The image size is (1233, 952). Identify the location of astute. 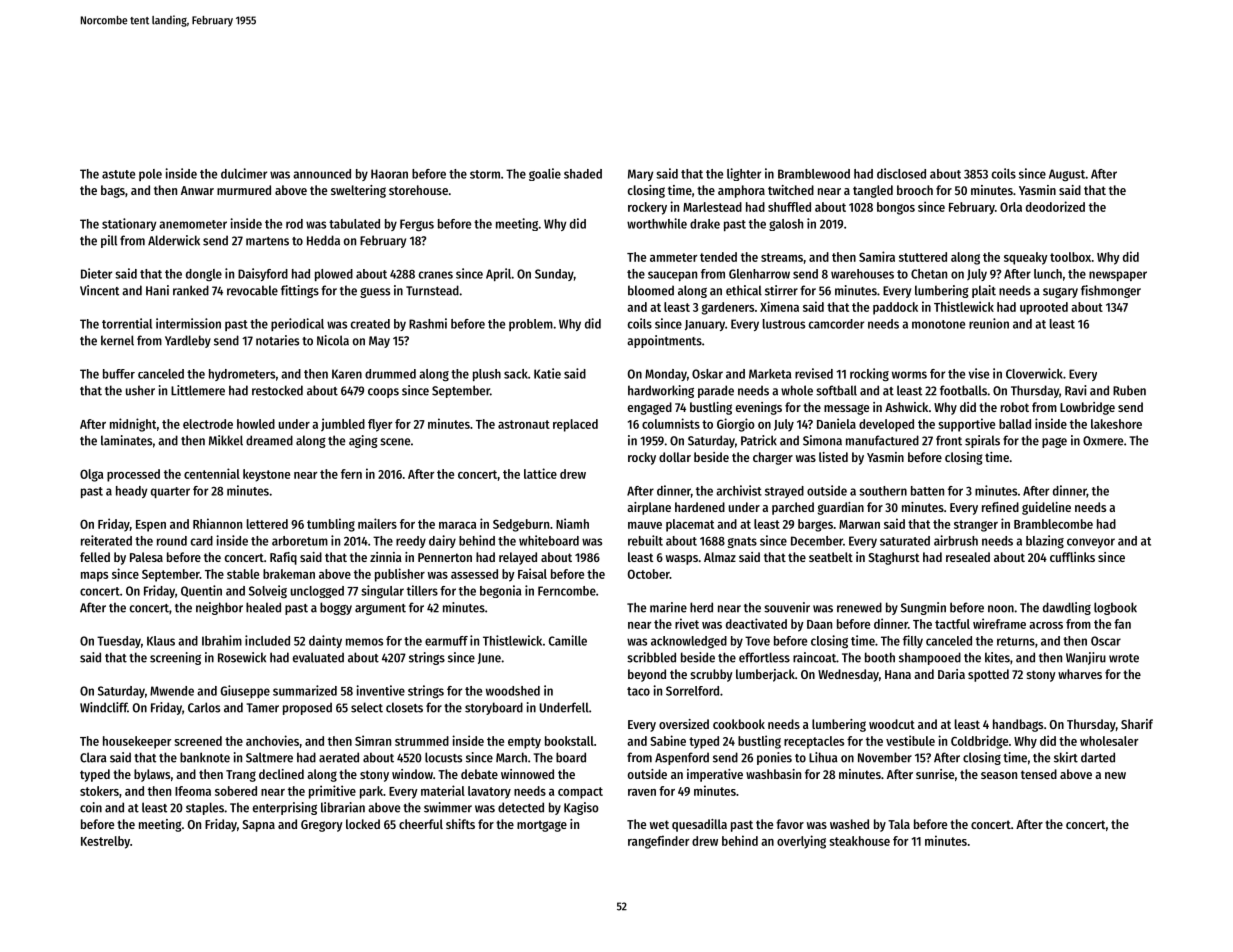
(118, 174).
